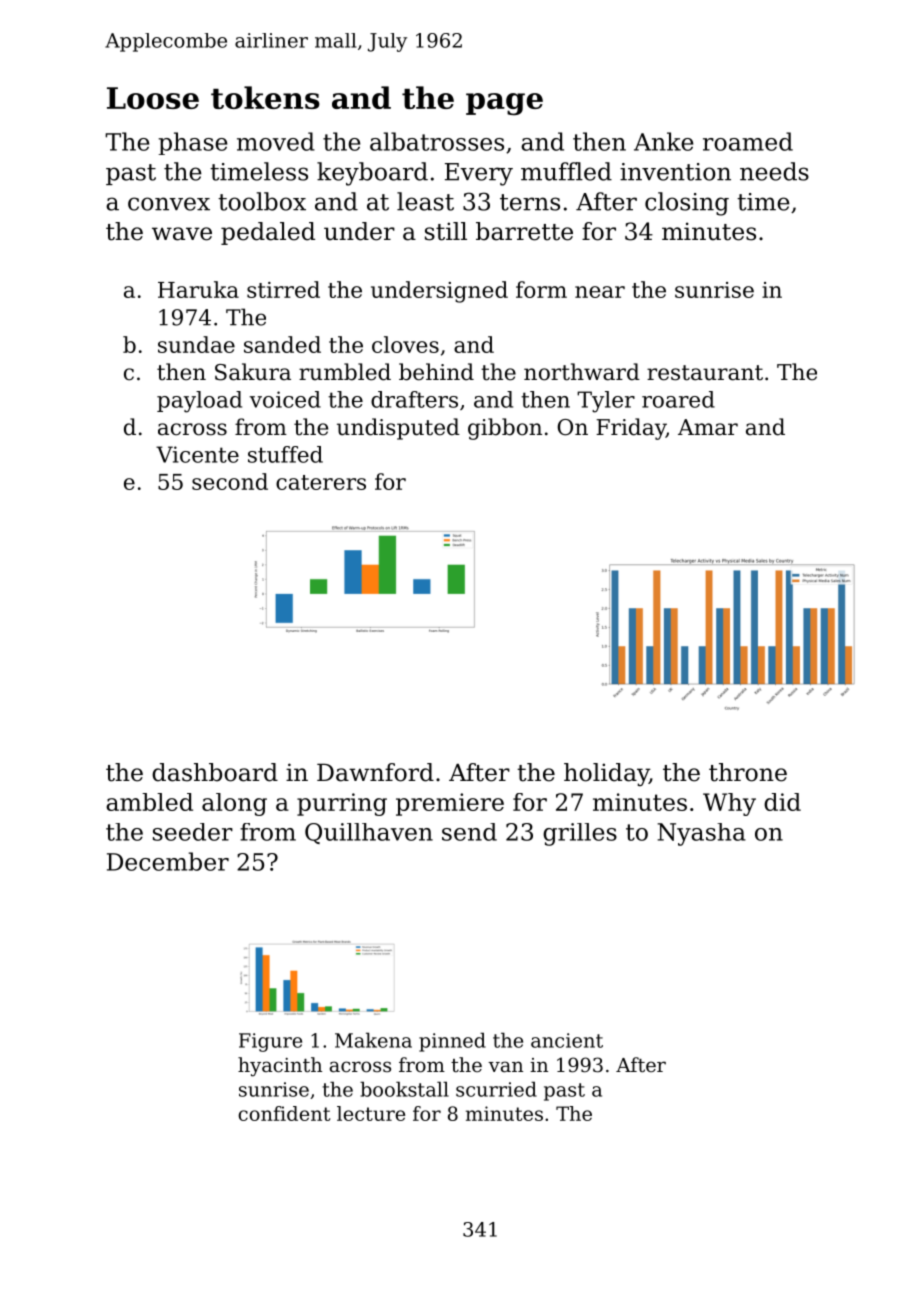 This document has width=924, height=1311. What do you see at coordinates (701, 834) in the document?
I see `Nyasha` at bounding box center [701, 834].
